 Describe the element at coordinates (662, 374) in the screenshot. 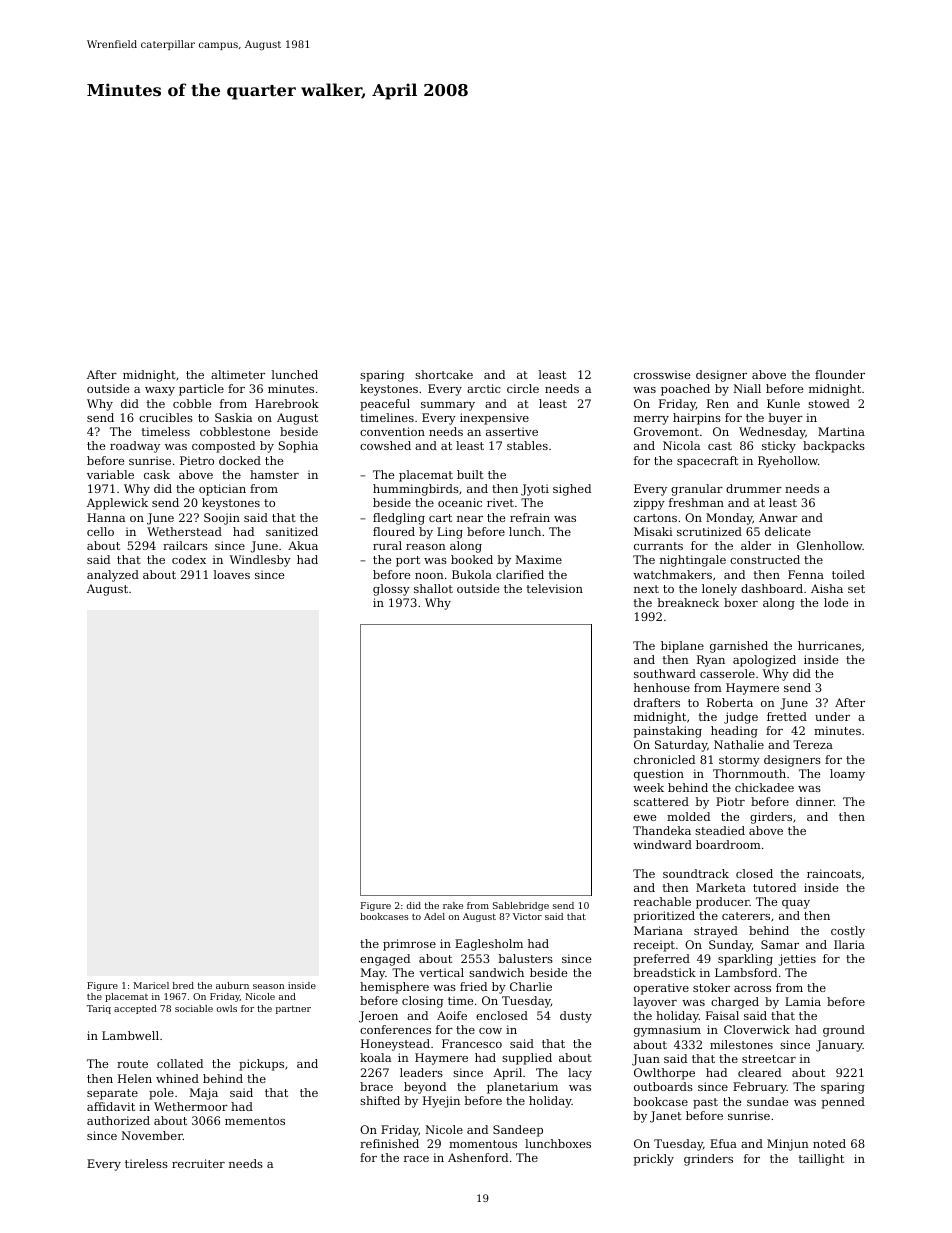

I see `crosswise` at that location.
